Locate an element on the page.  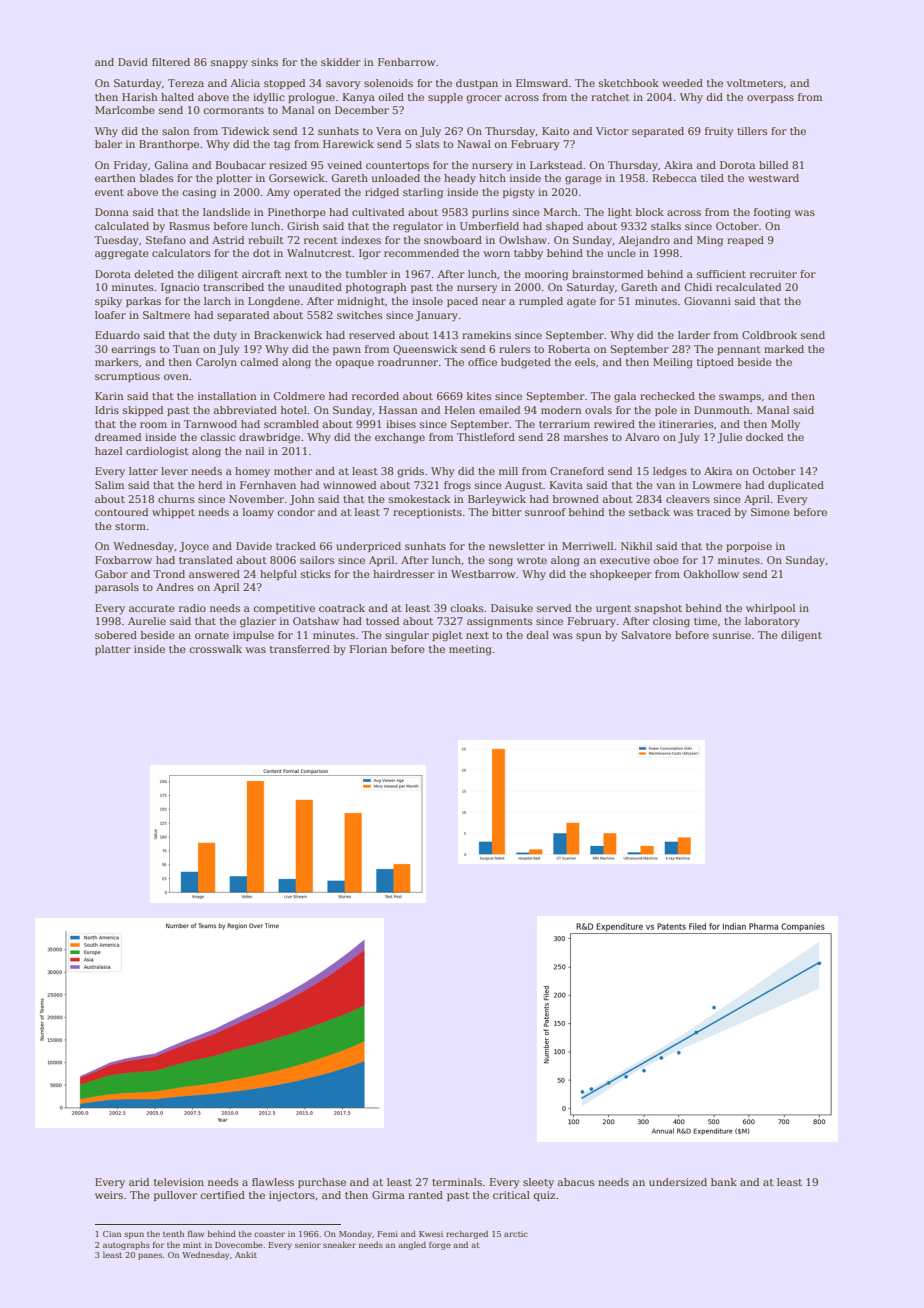
Florian is located at coordinates (368, 649).
